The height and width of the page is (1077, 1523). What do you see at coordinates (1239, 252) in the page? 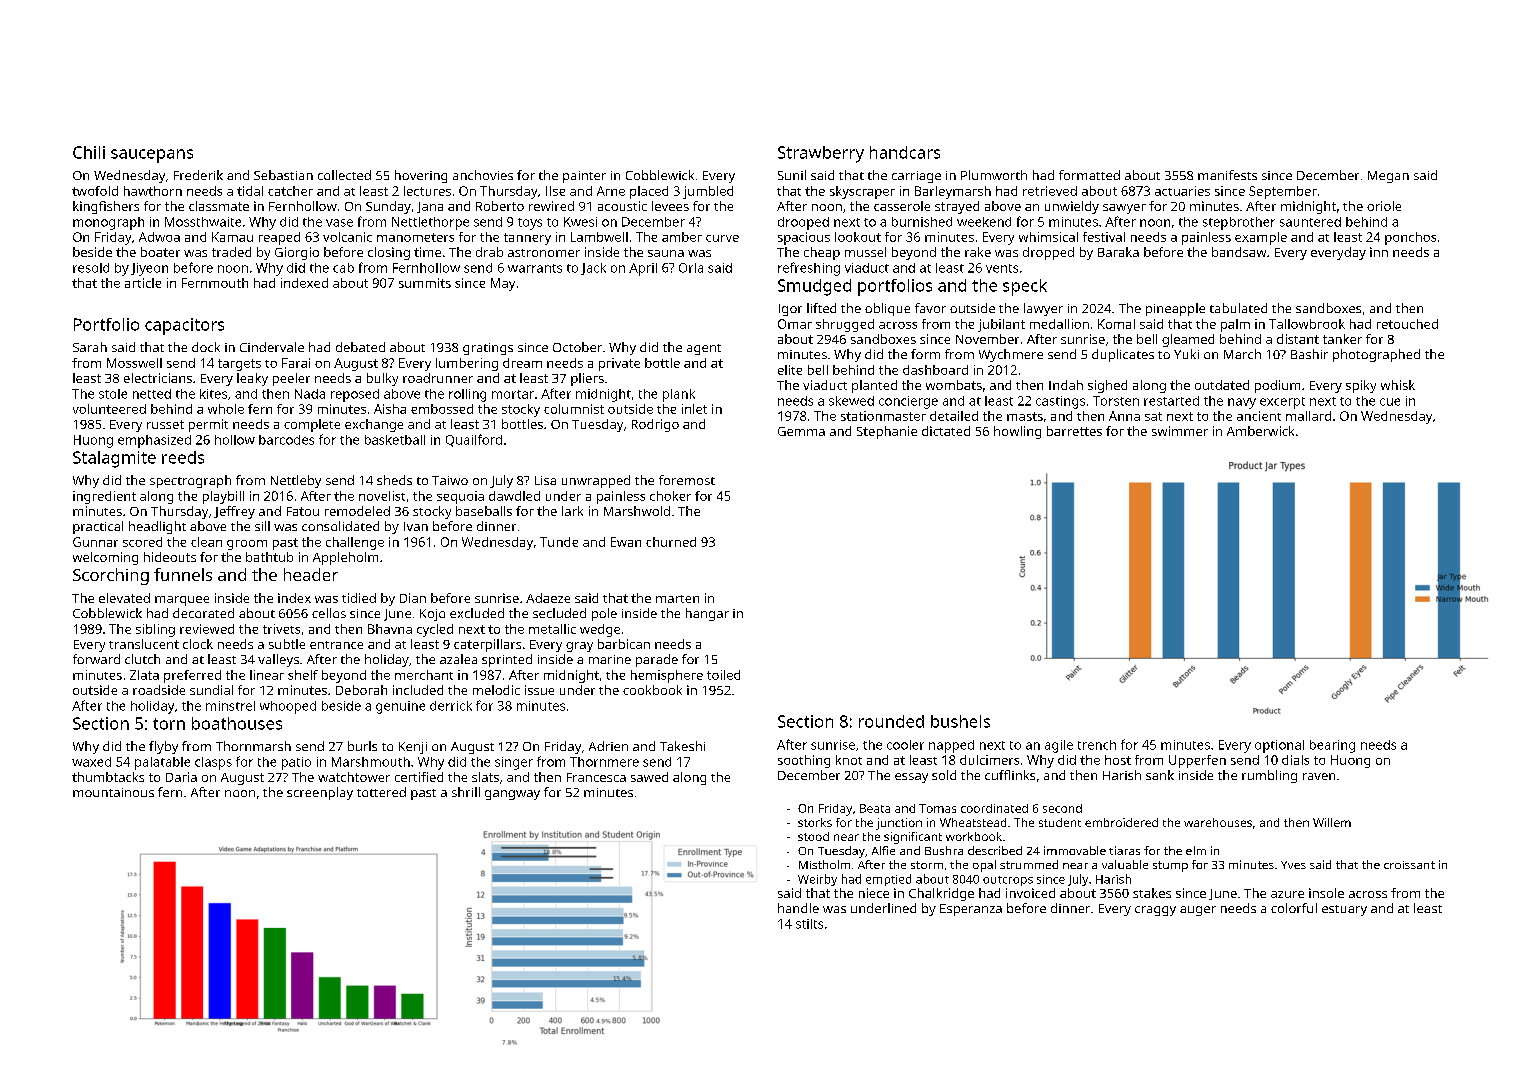
I see `bandsaw` at bounding box center [1239, 252].
